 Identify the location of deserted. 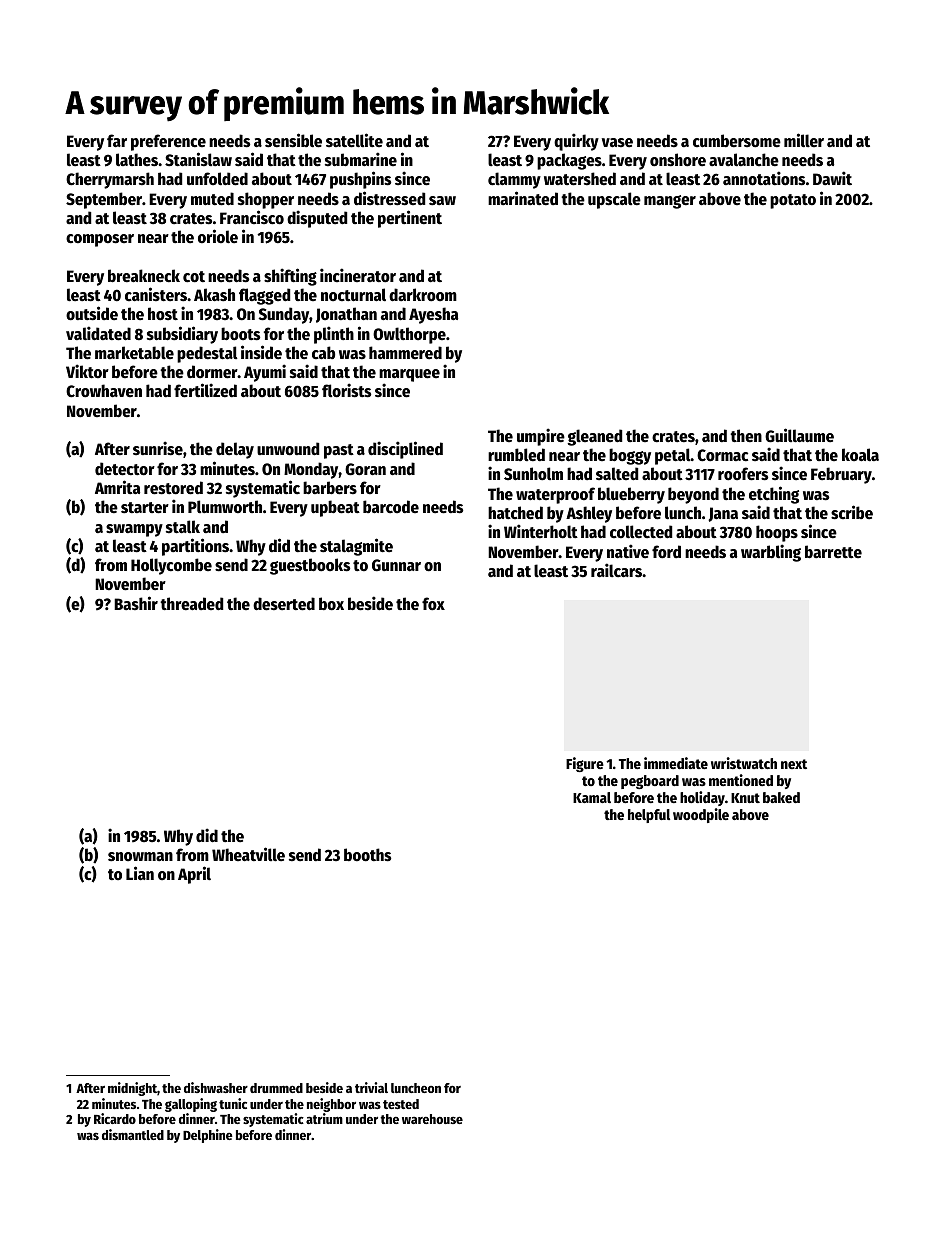
(284, 604).
